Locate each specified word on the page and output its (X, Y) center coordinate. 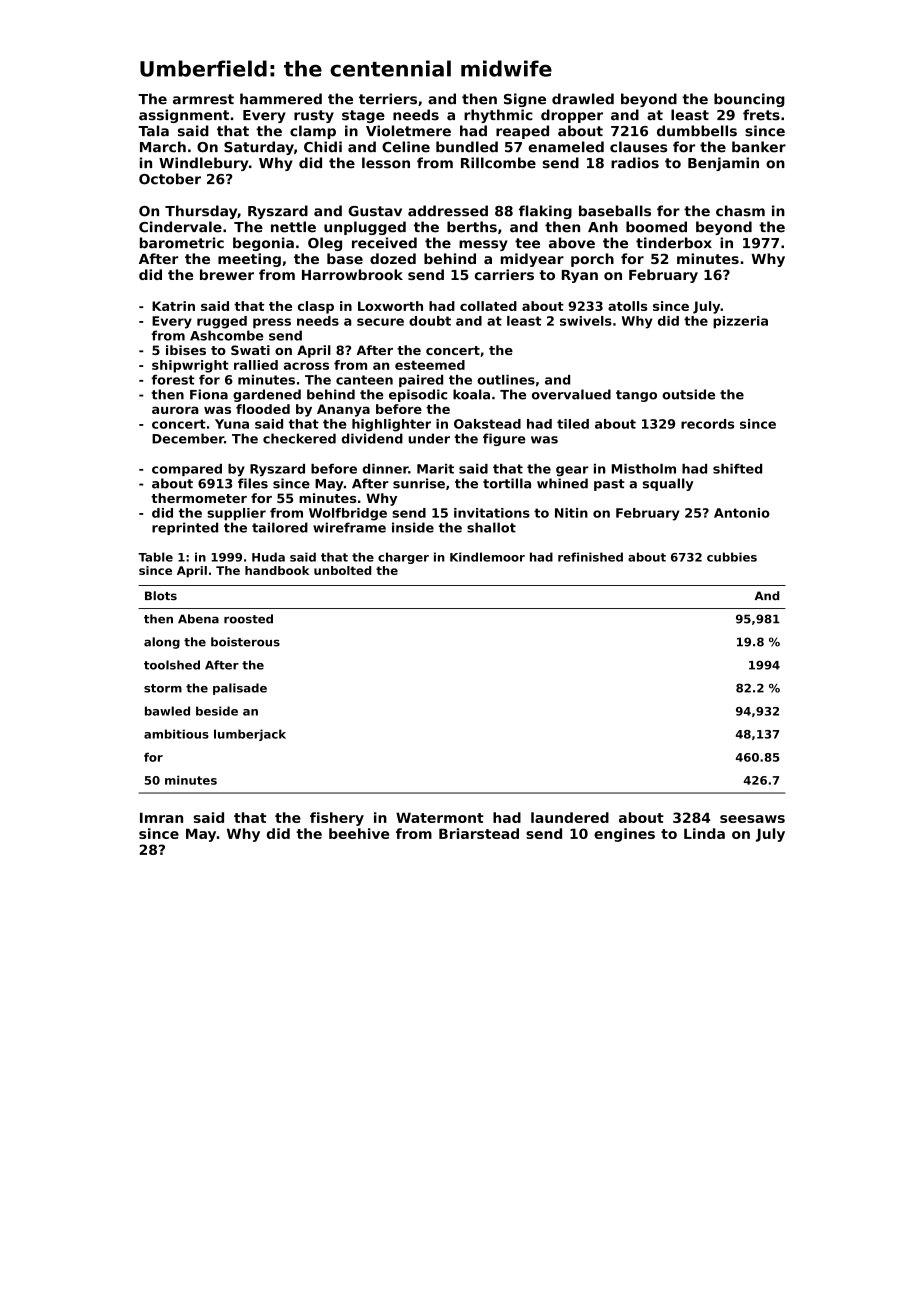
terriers (388, 99)
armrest (203, 99)
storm (163, 688)
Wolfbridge (348, 514)
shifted (737, 469)
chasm (740, 211)
